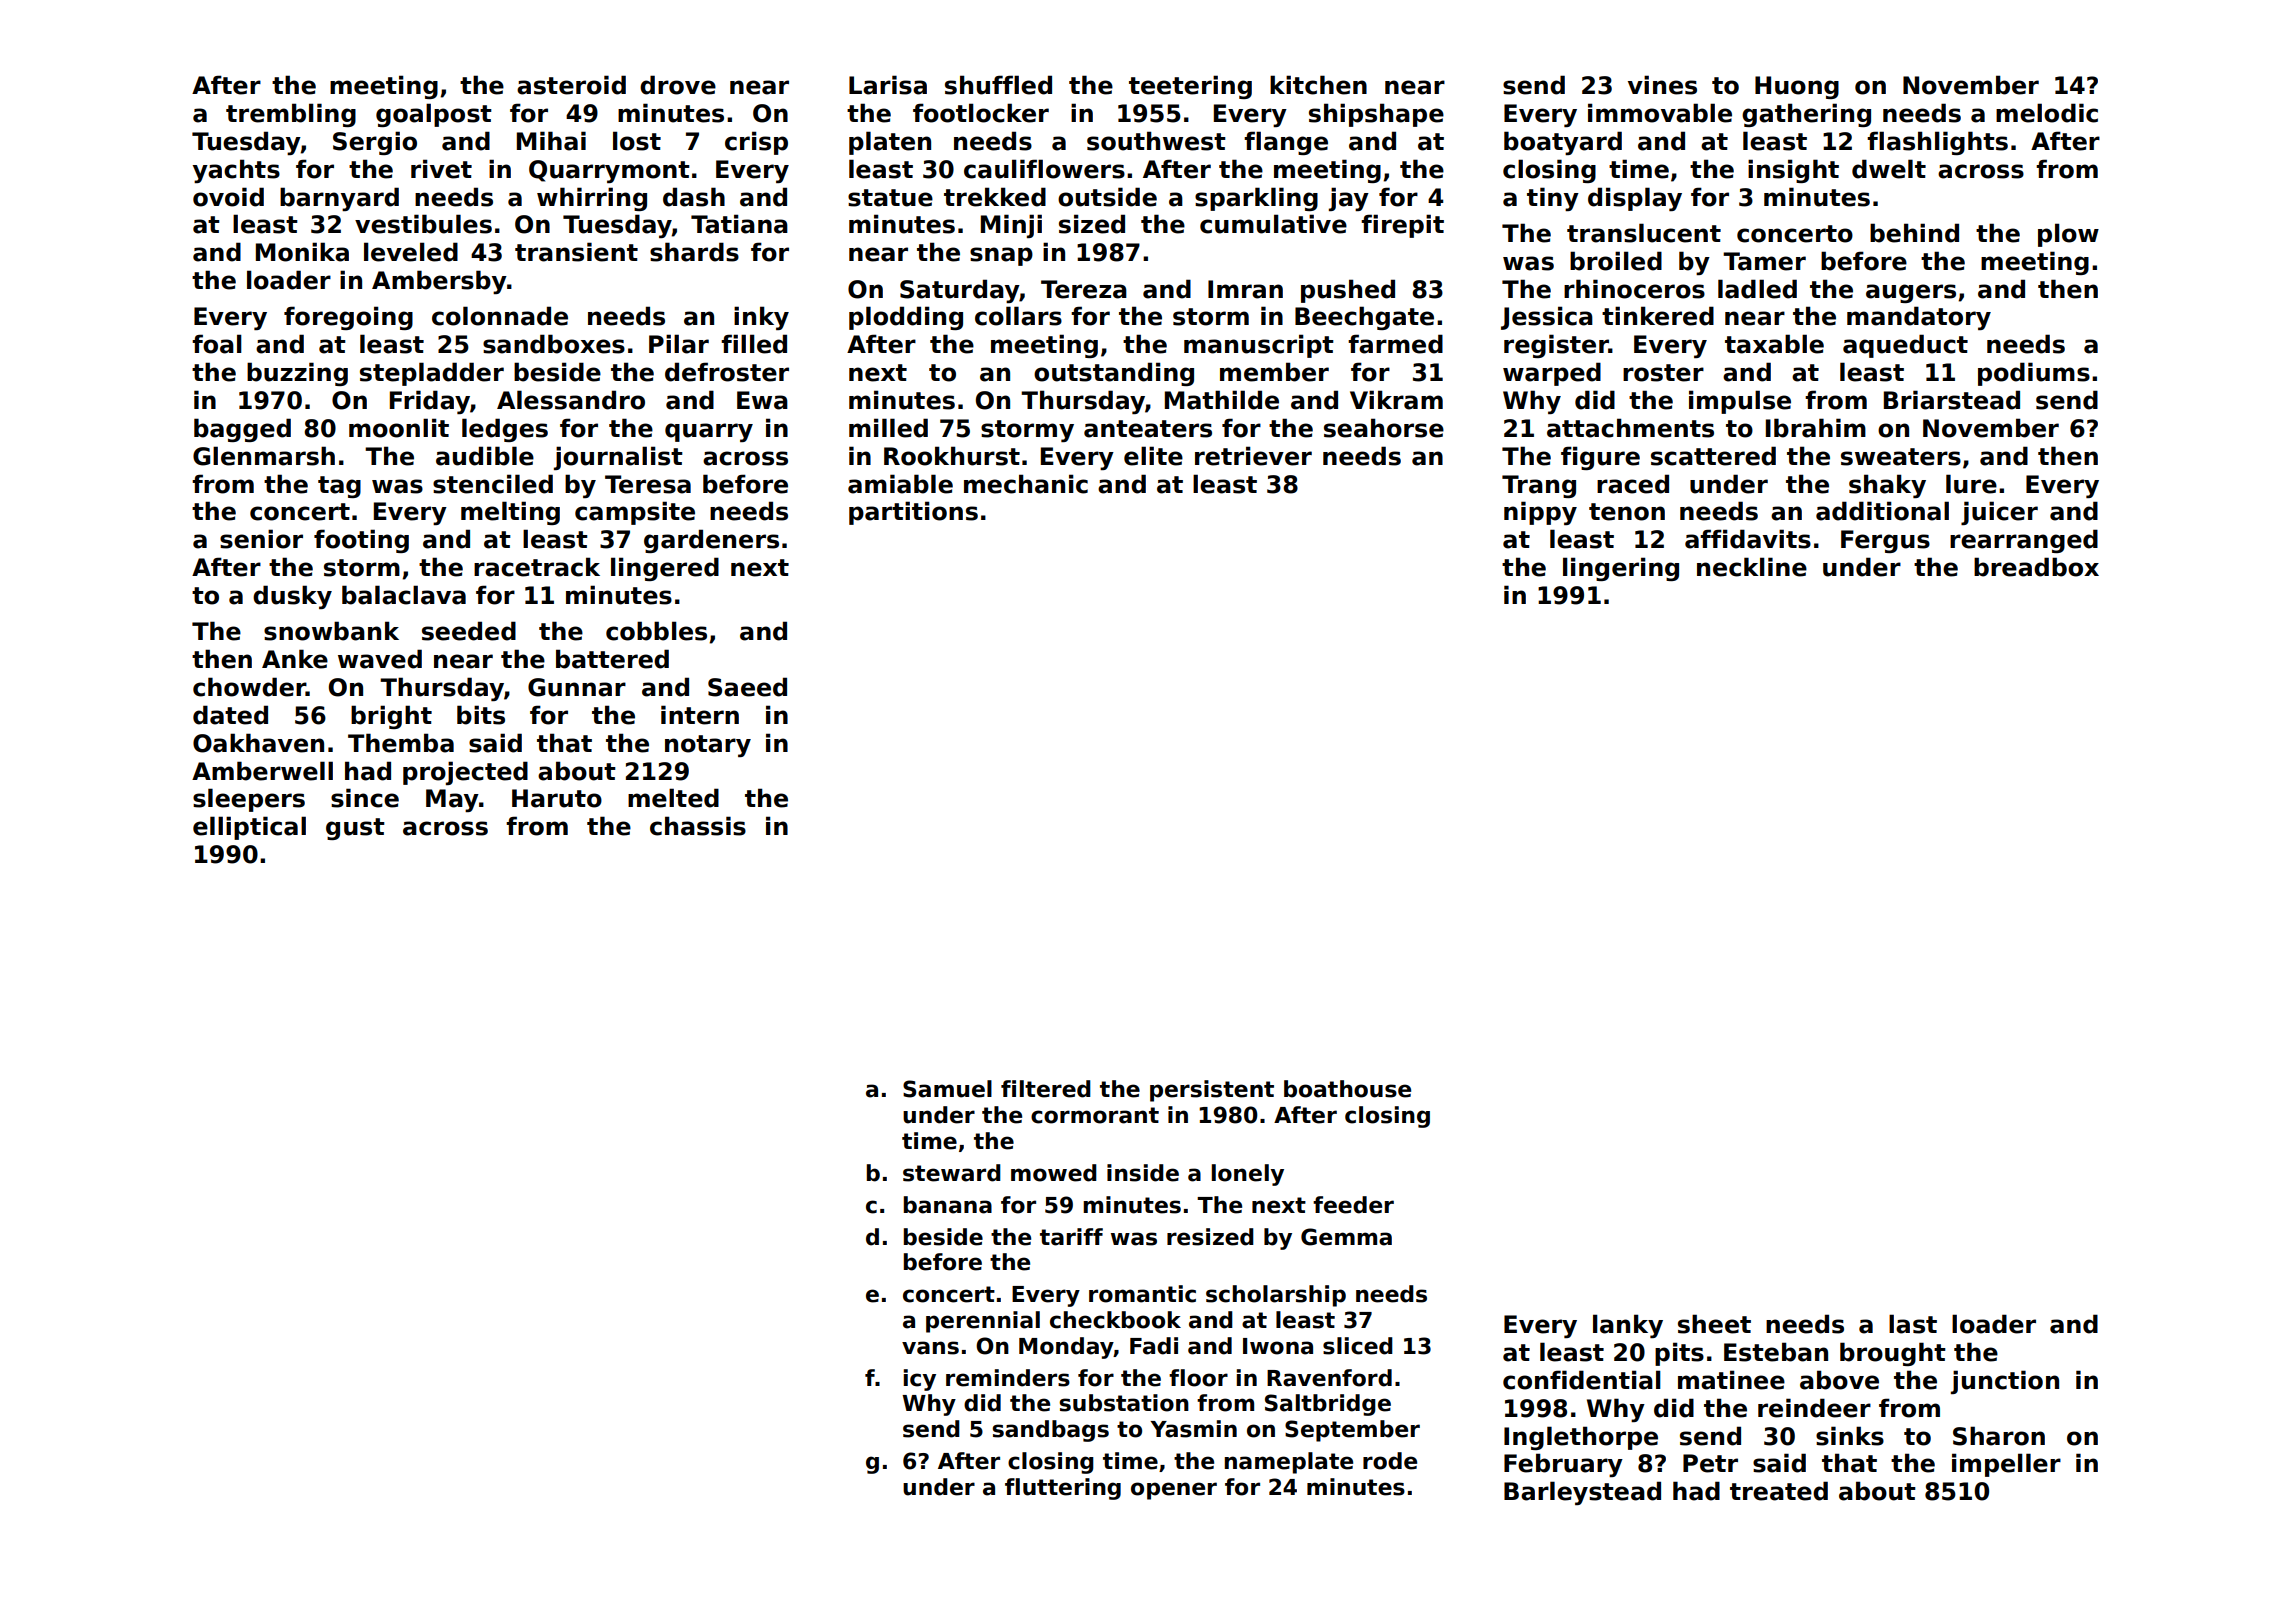  I want to click on bagged, so click(242, 430).
